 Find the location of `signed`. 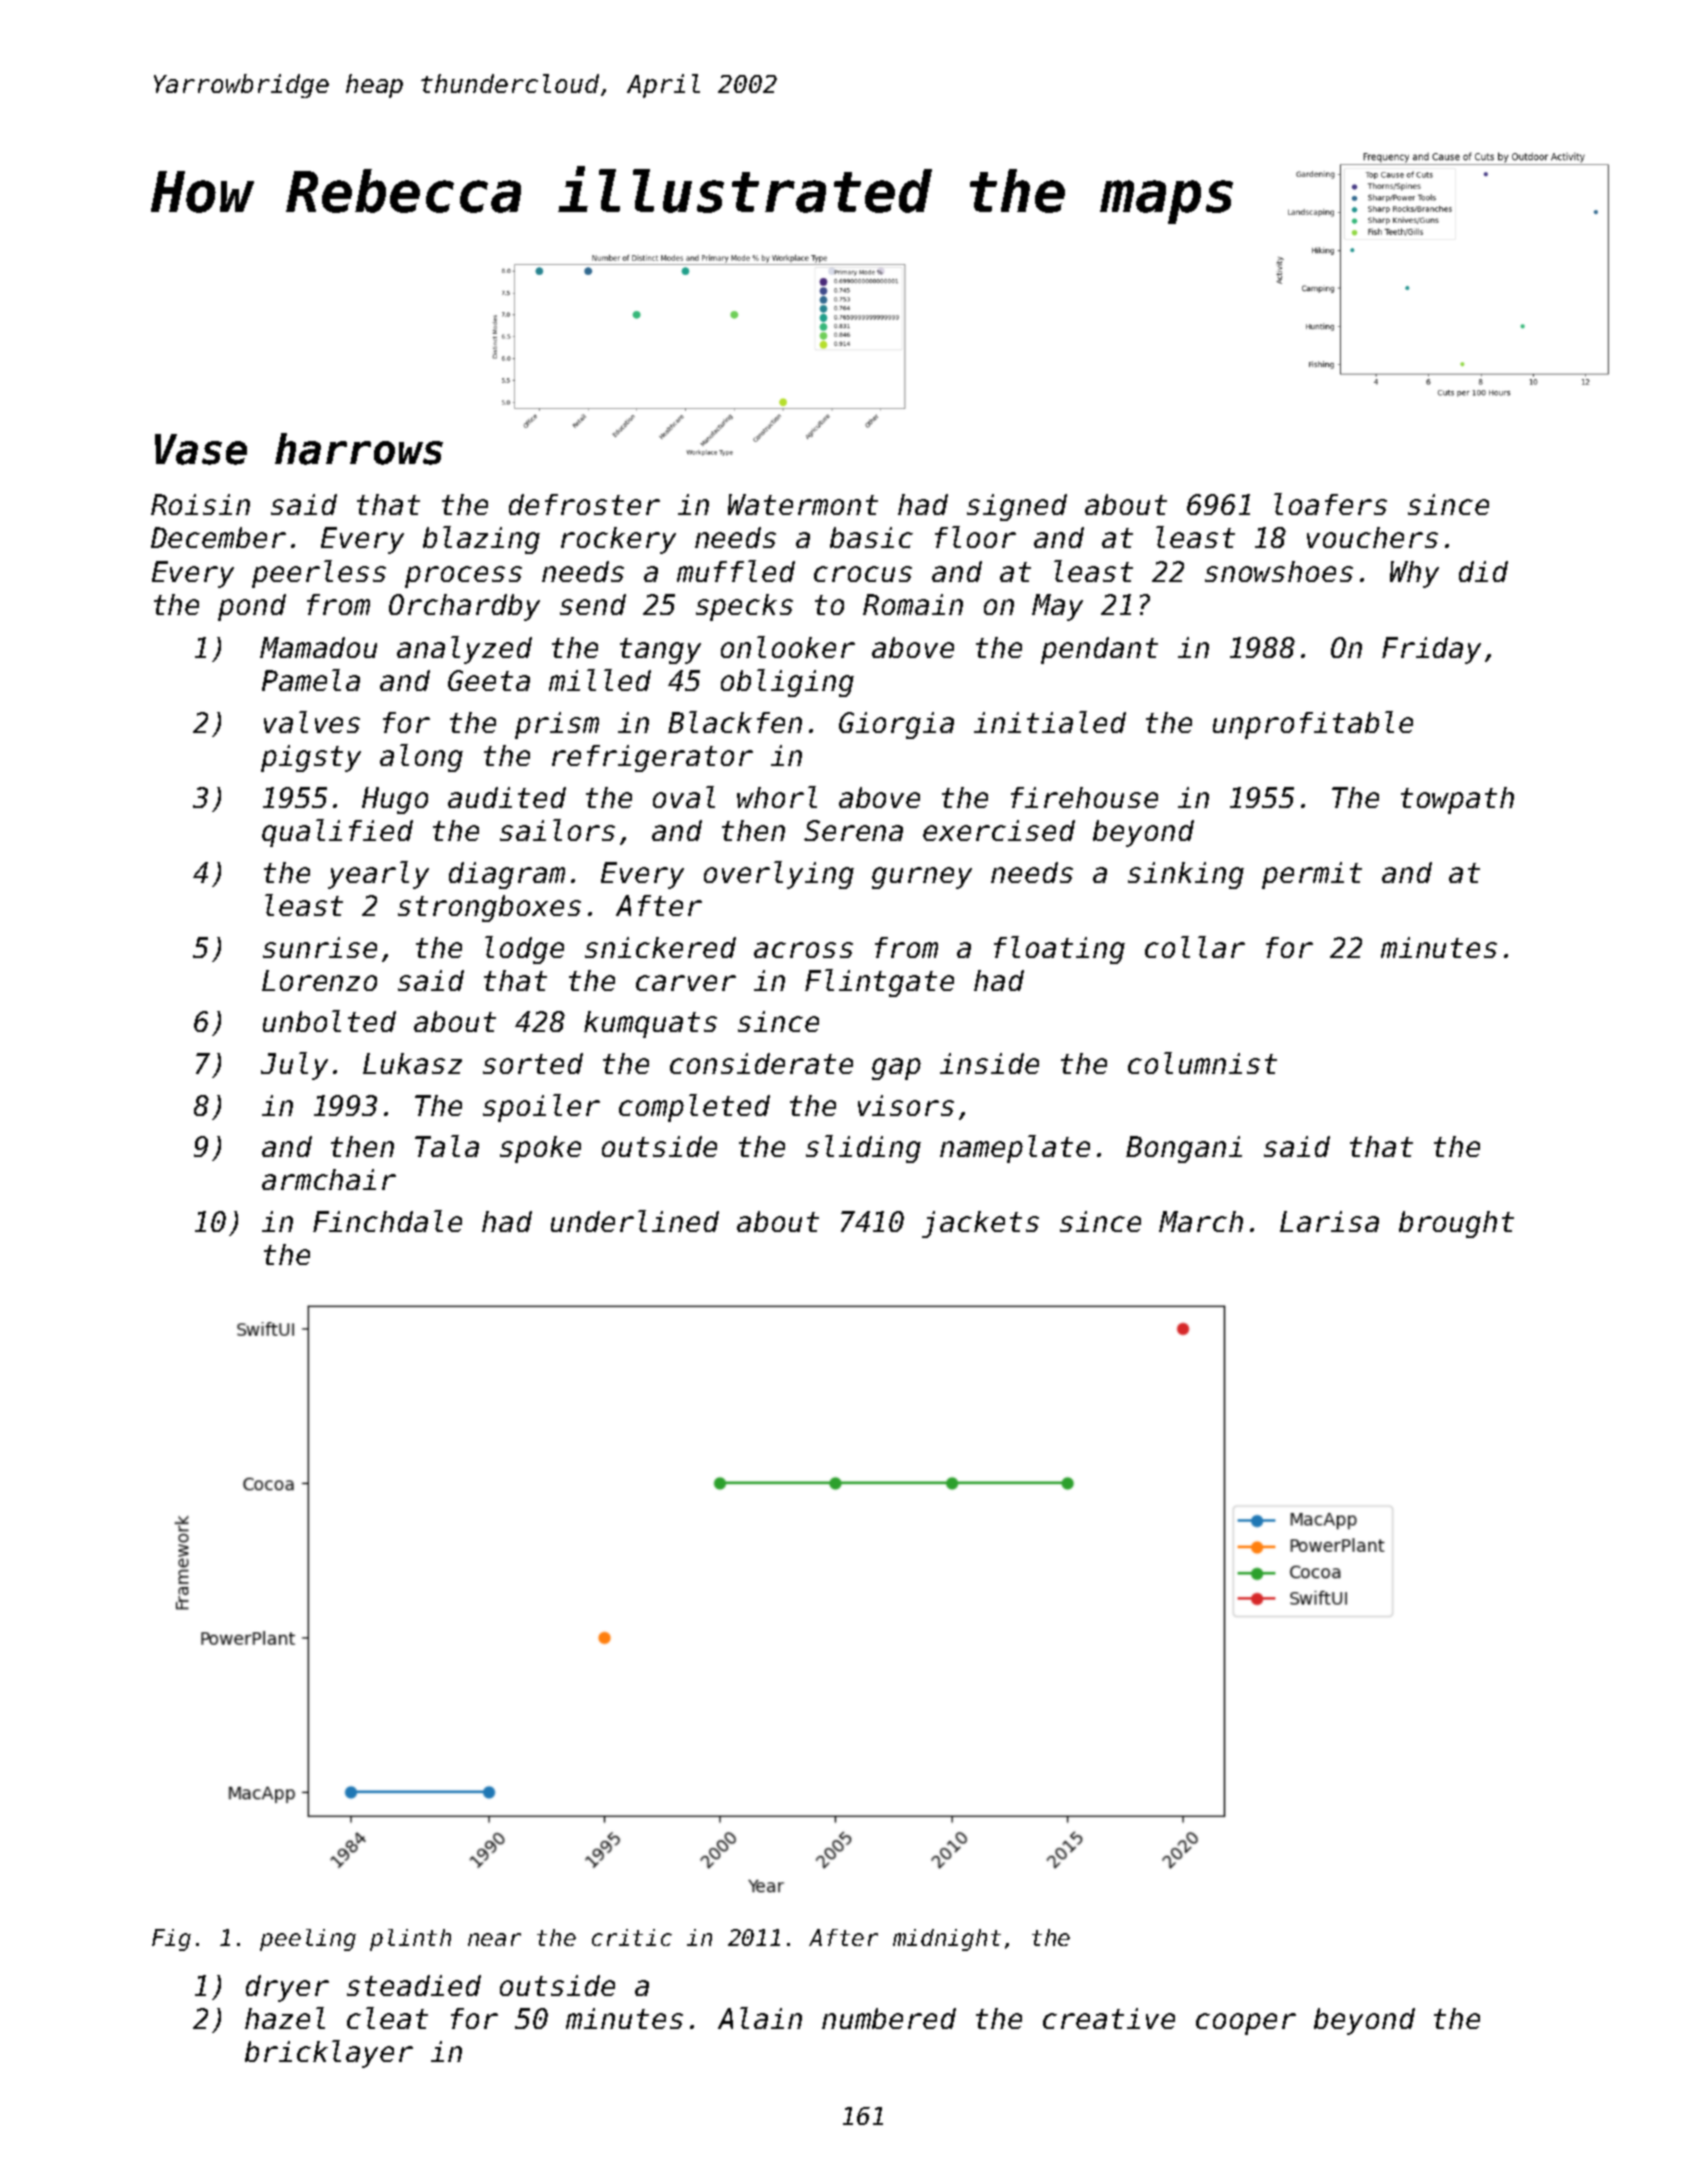

signed is located at coordinates (1017, 507).
